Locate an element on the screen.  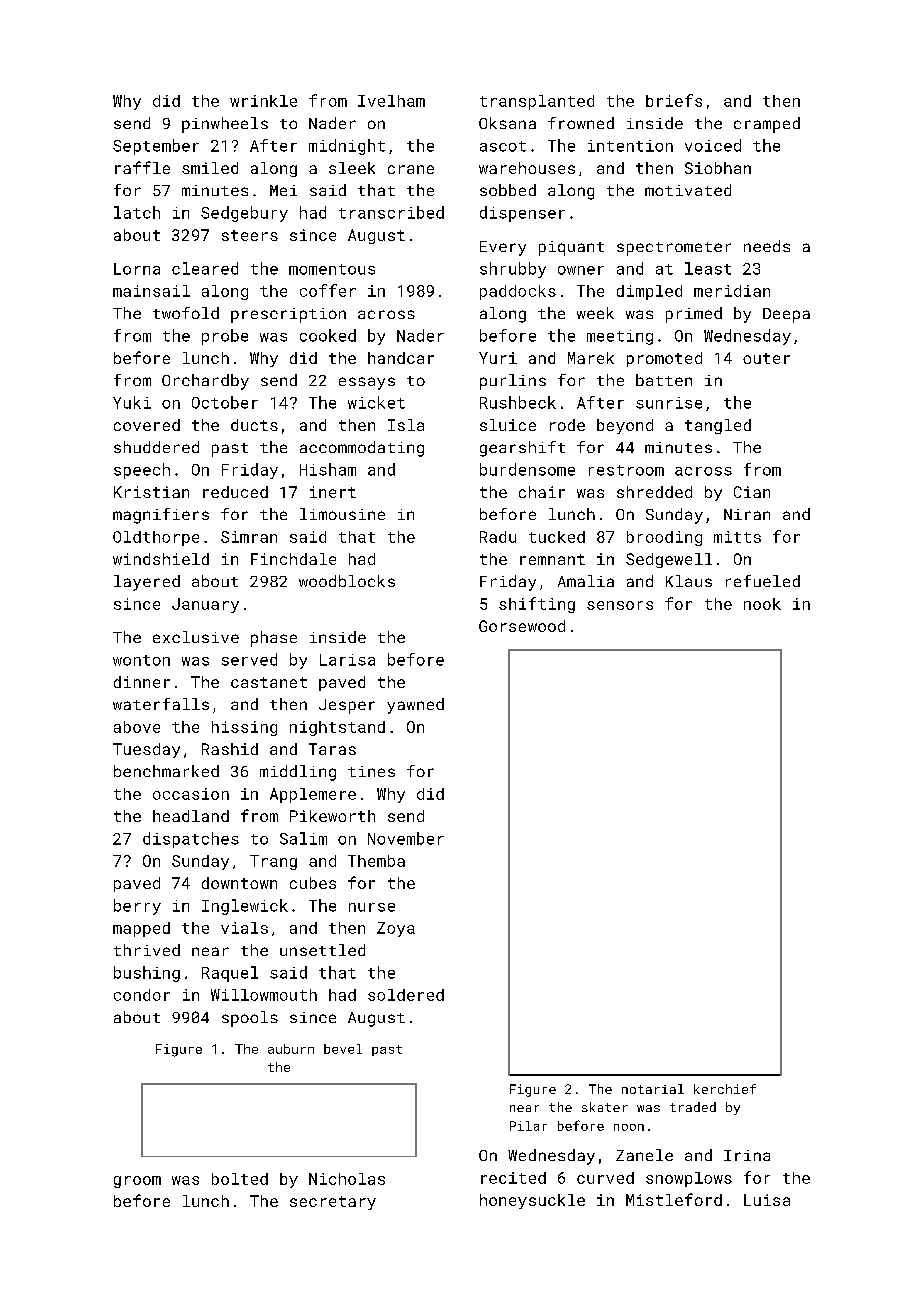
ducts is located at coordinates (254, 425).
